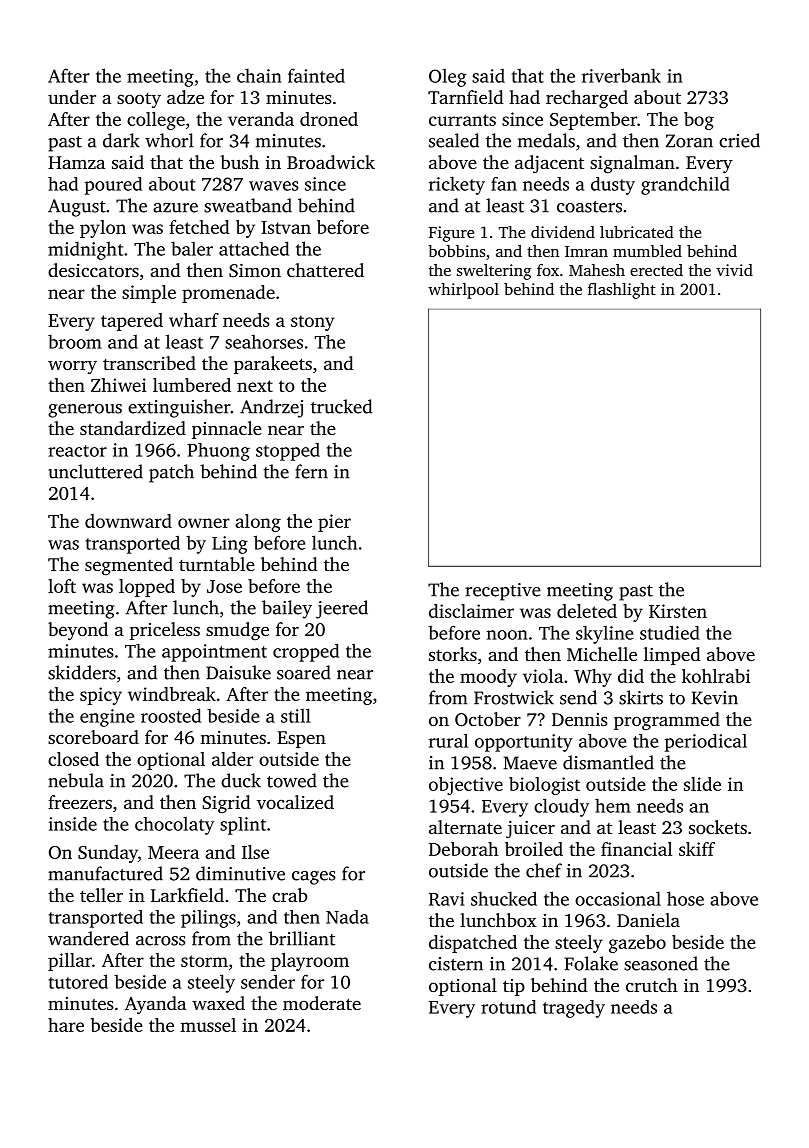 The image size is (809, 1148). Describe the element at coordinates (329, 119) in the page. I see `droned` at that location.
